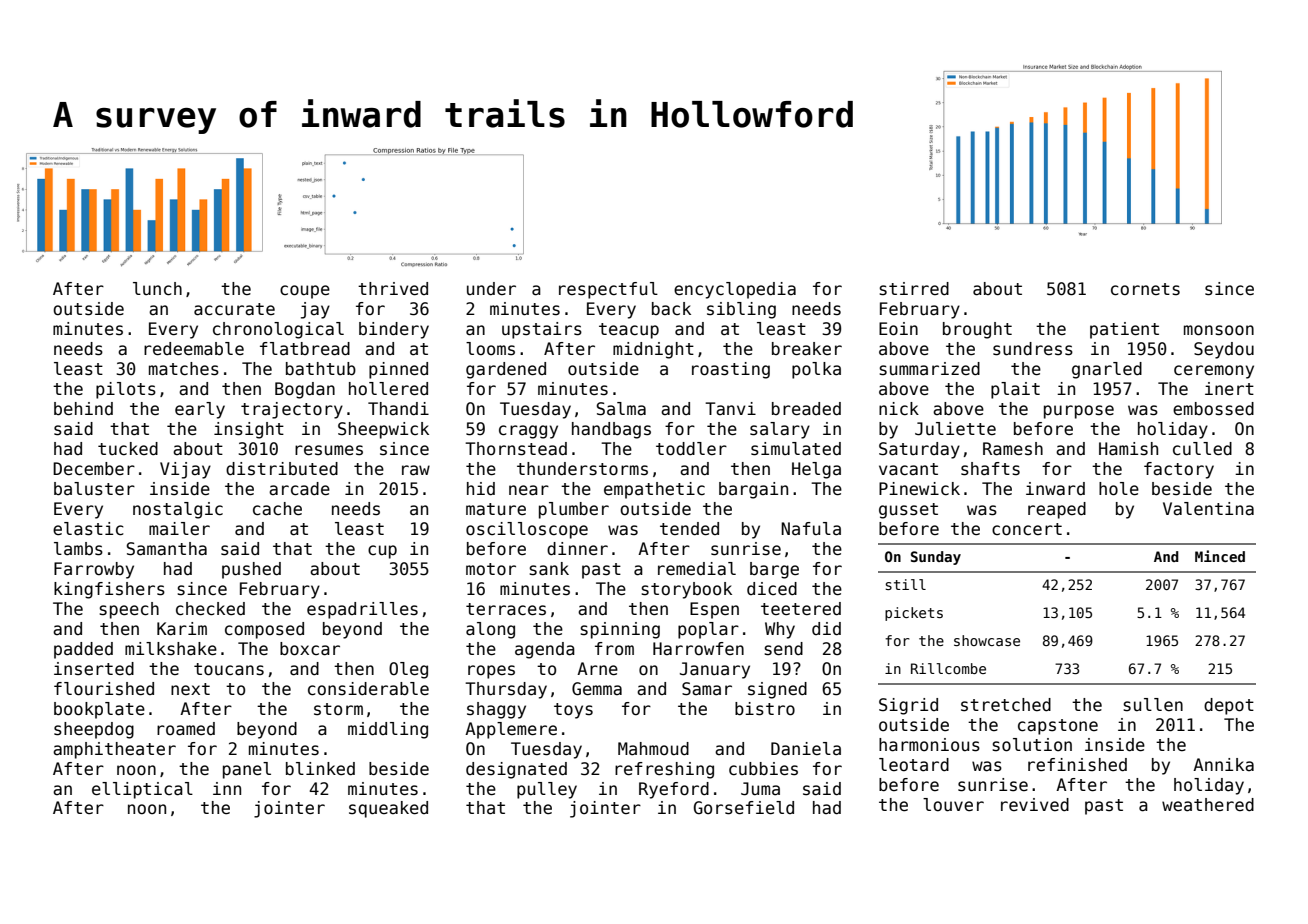 The height and width of the page is (924, 1308). I want to click on squeaked, so click(388, 809).
